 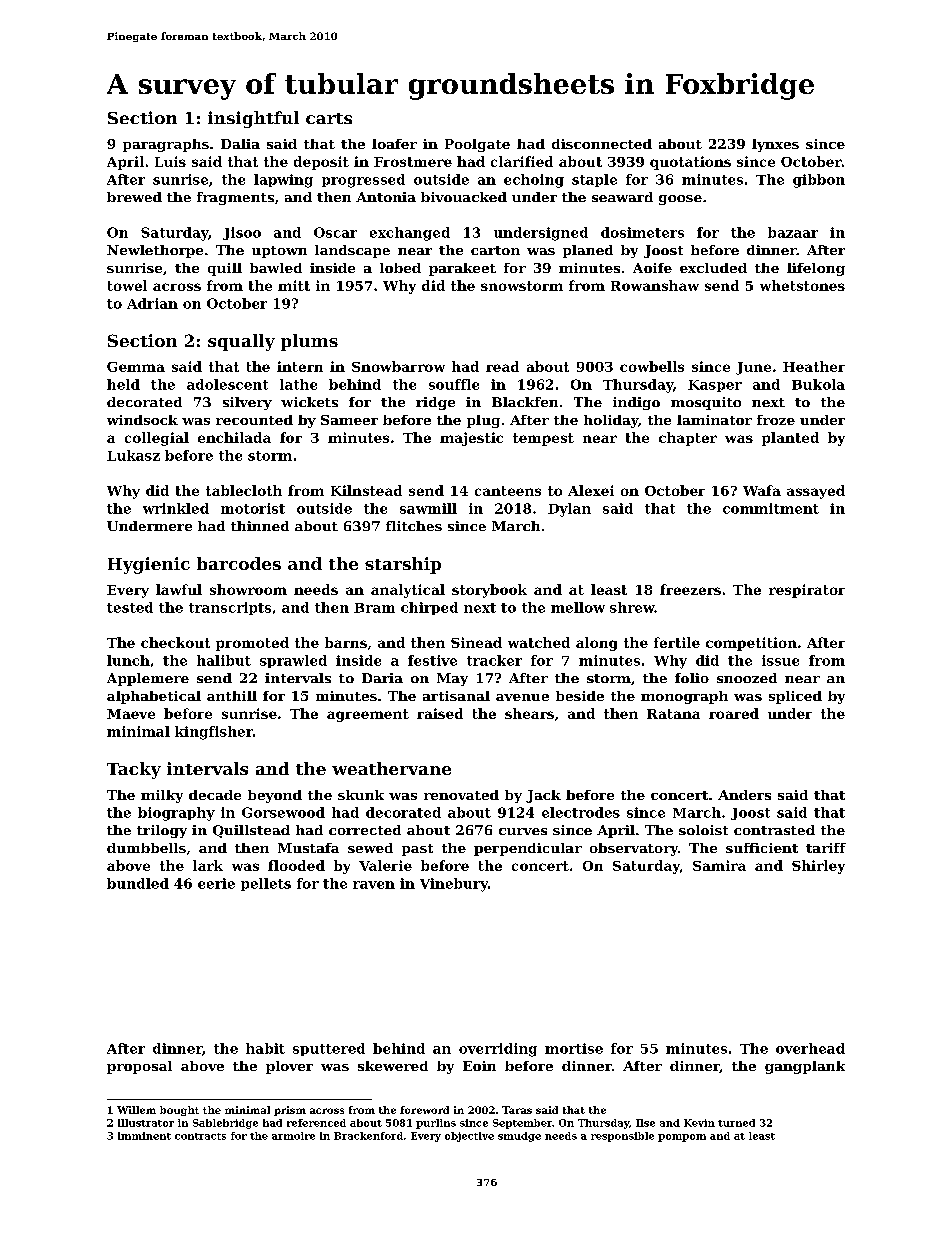 I want to click on brewed, so click(x=134, y=197).
